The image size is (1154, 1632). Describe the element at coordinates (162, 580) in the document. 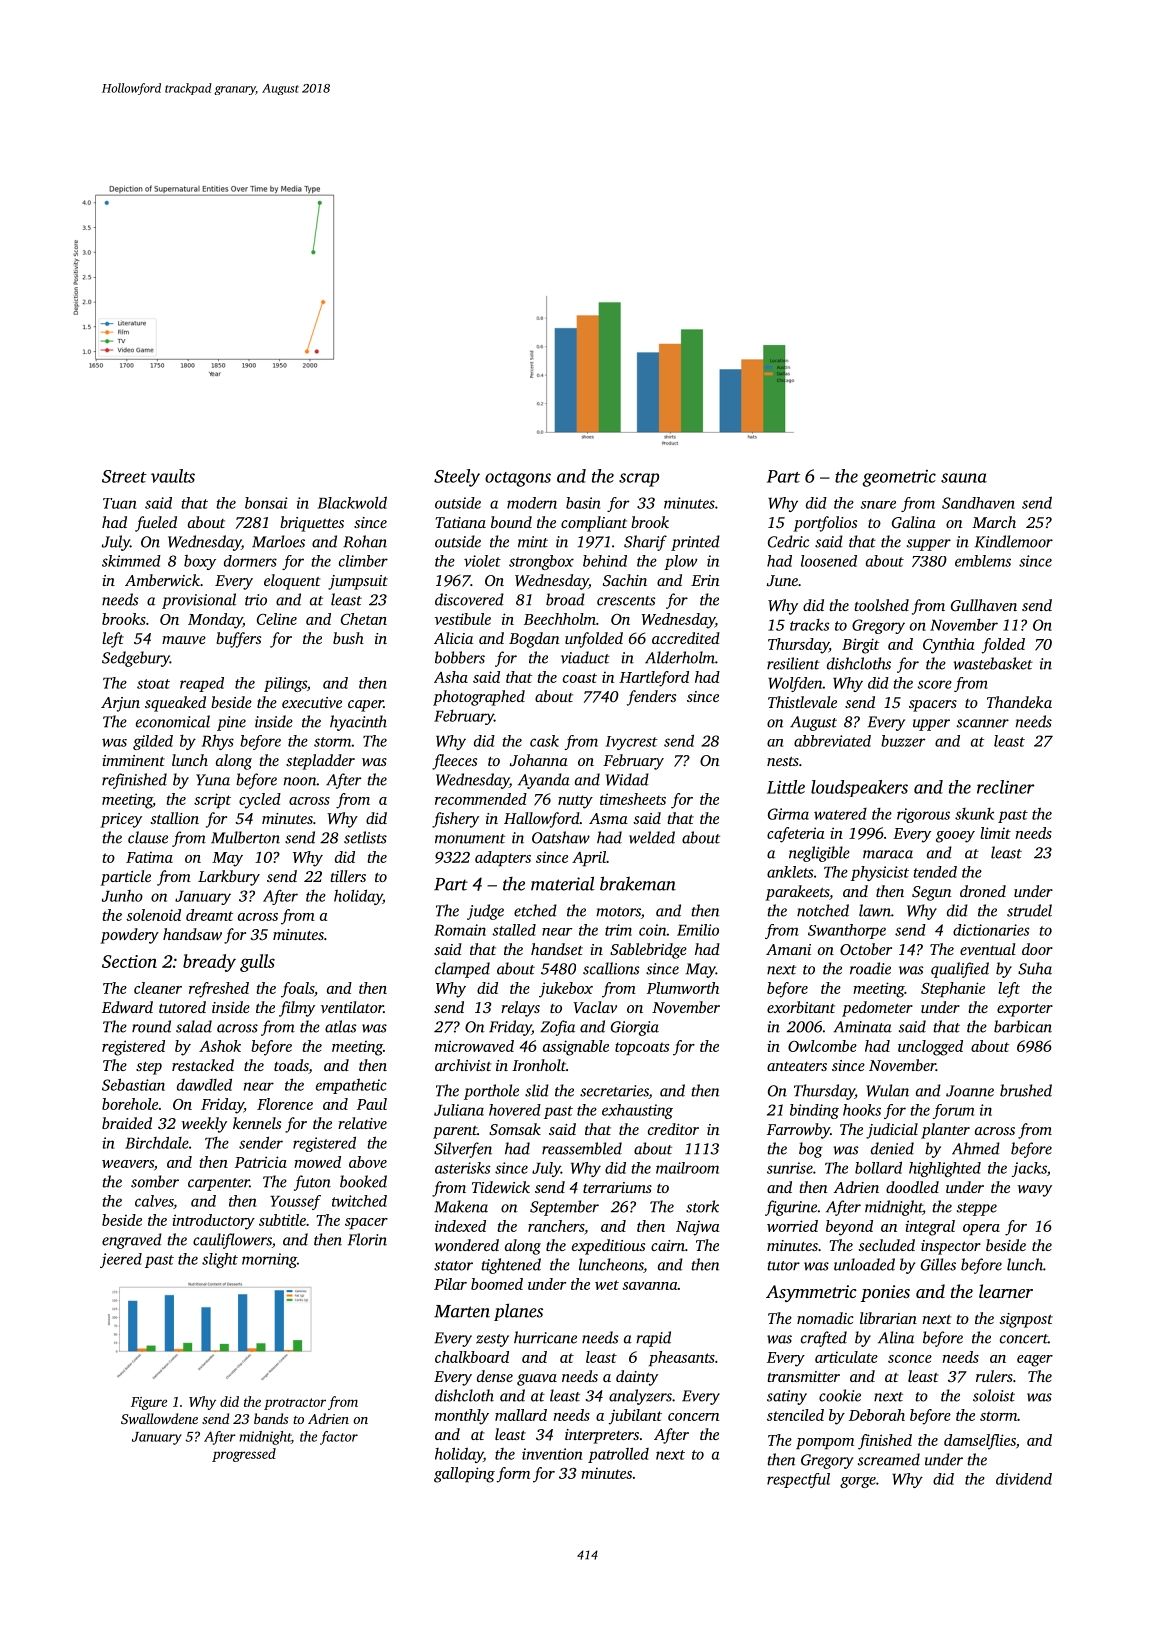

I see `Amberwick` at that location.
